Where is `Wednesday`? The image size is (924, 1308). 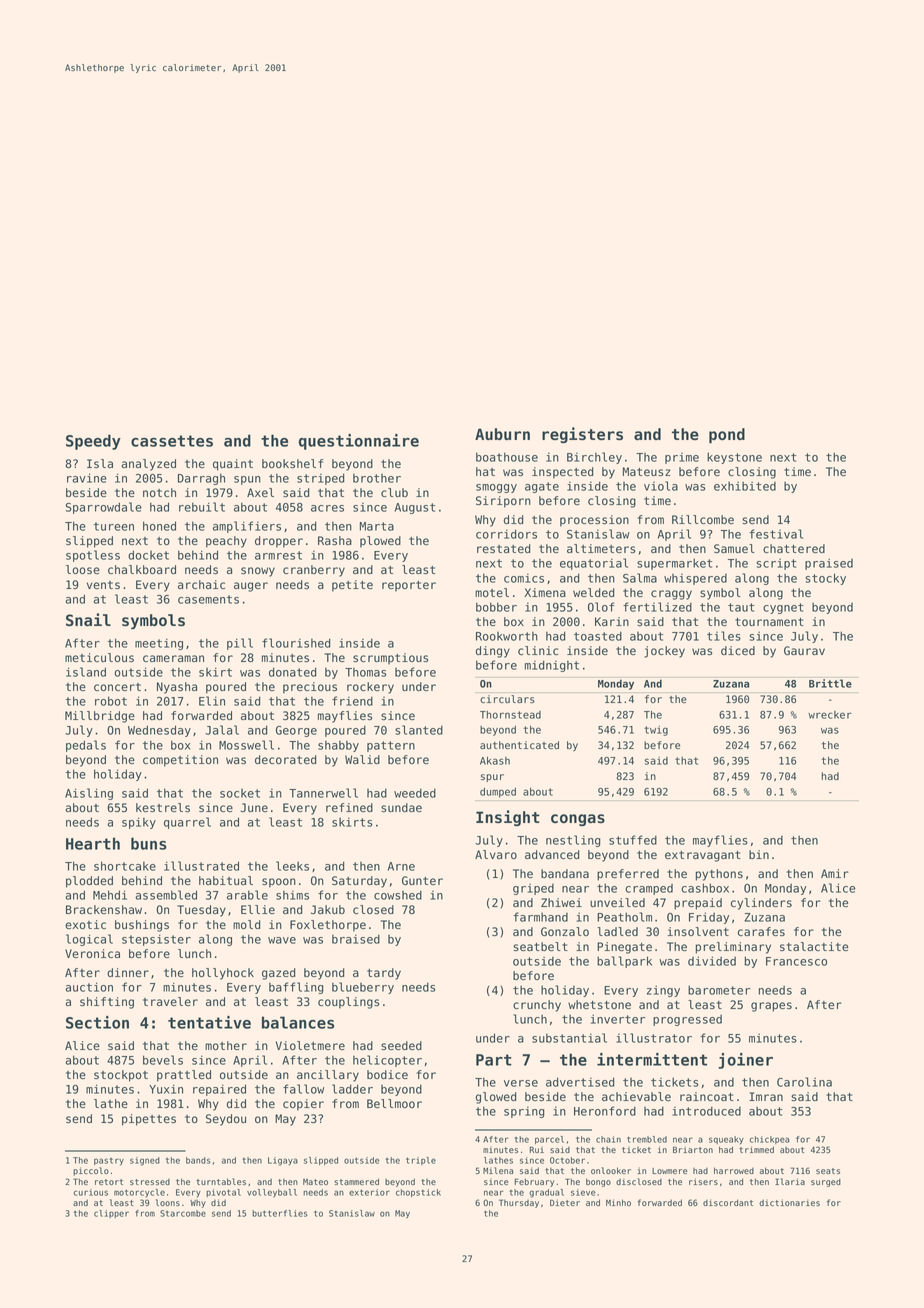 Wednesday is located at coordinates (159, 731).
